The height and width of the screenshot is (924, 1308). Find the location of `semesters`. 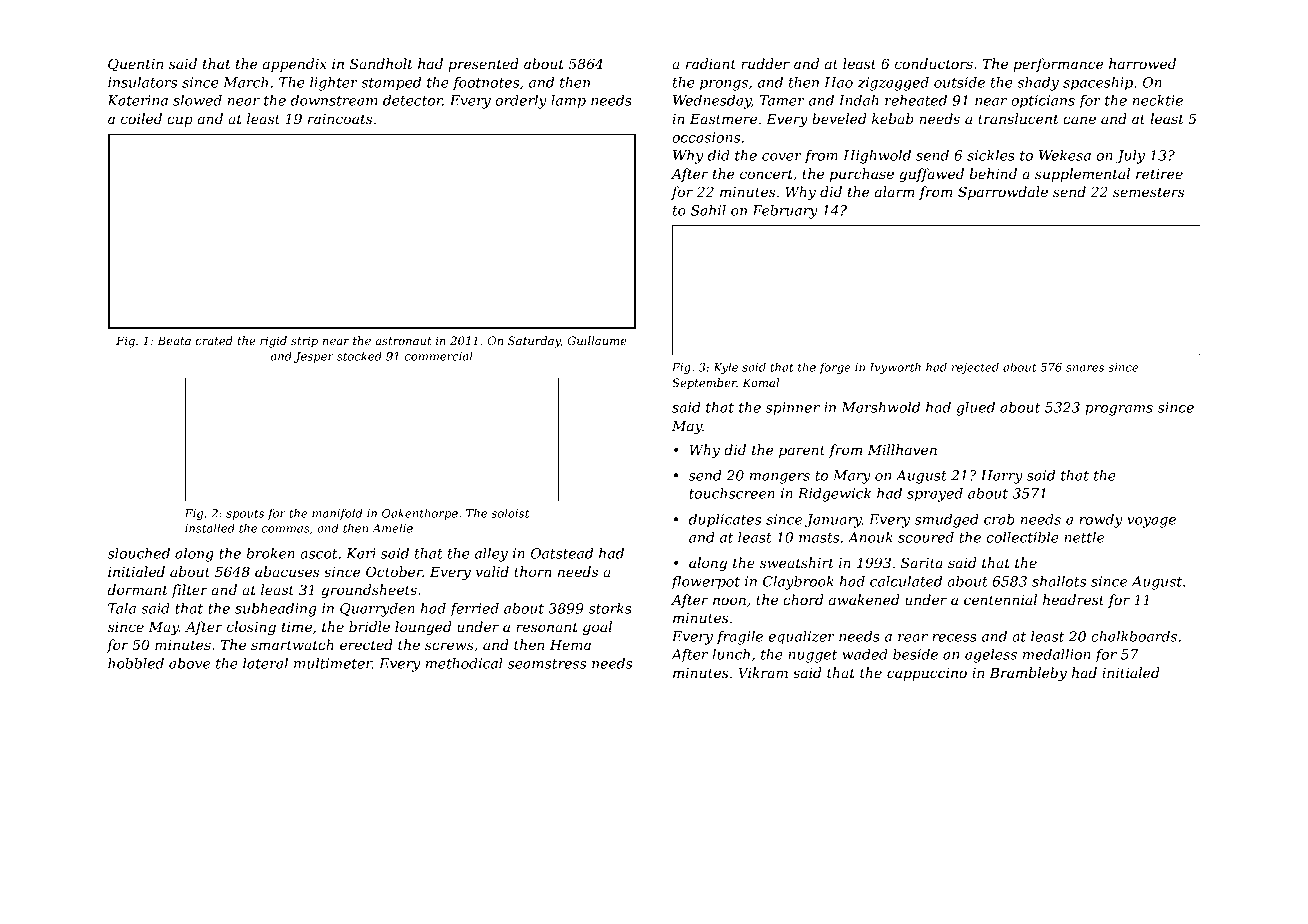

semesters is located at coordinates (1148, 192).
